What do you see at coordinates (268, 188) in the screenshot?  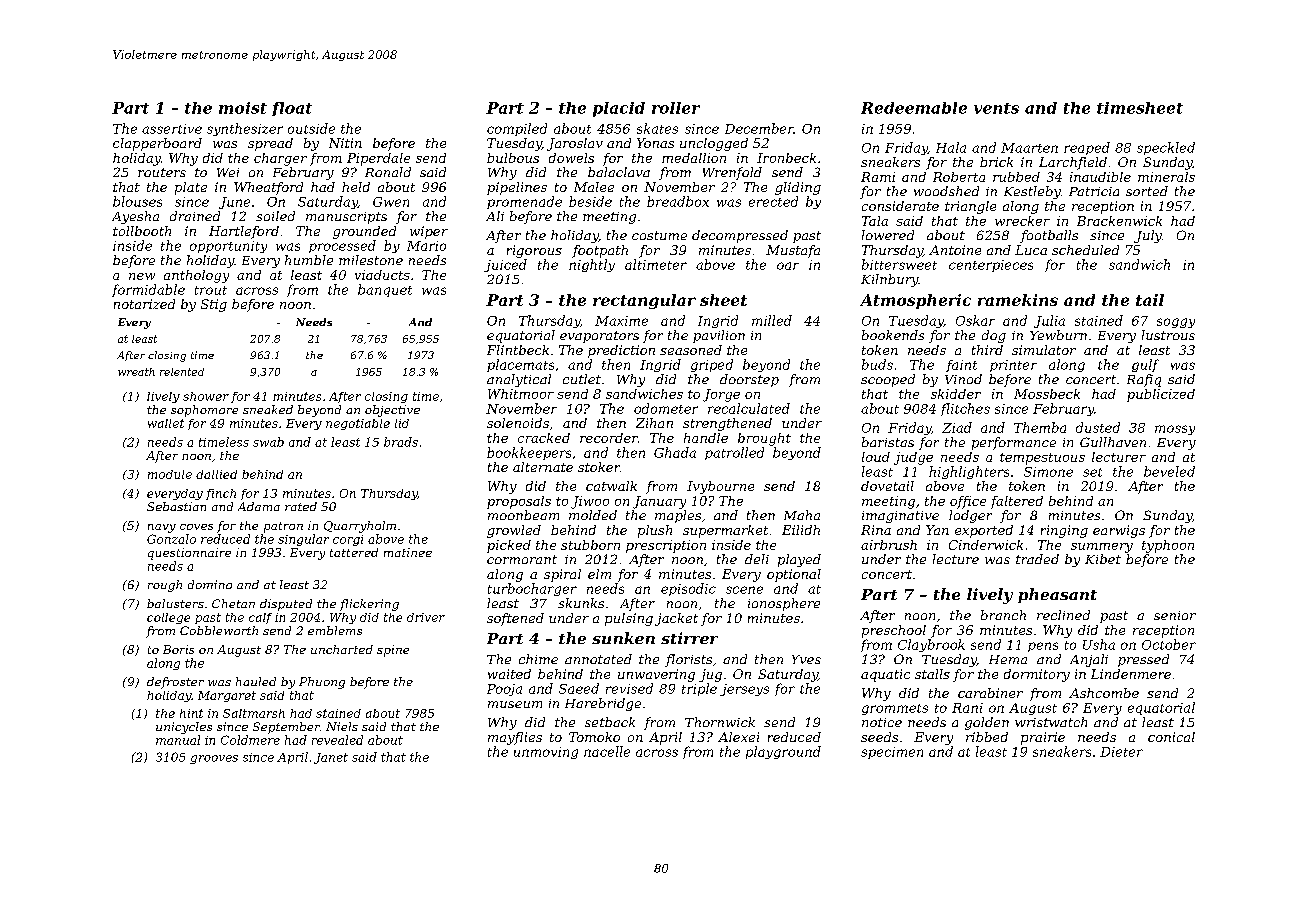 I see `Wheatford` at bounding box center [268, 188].
